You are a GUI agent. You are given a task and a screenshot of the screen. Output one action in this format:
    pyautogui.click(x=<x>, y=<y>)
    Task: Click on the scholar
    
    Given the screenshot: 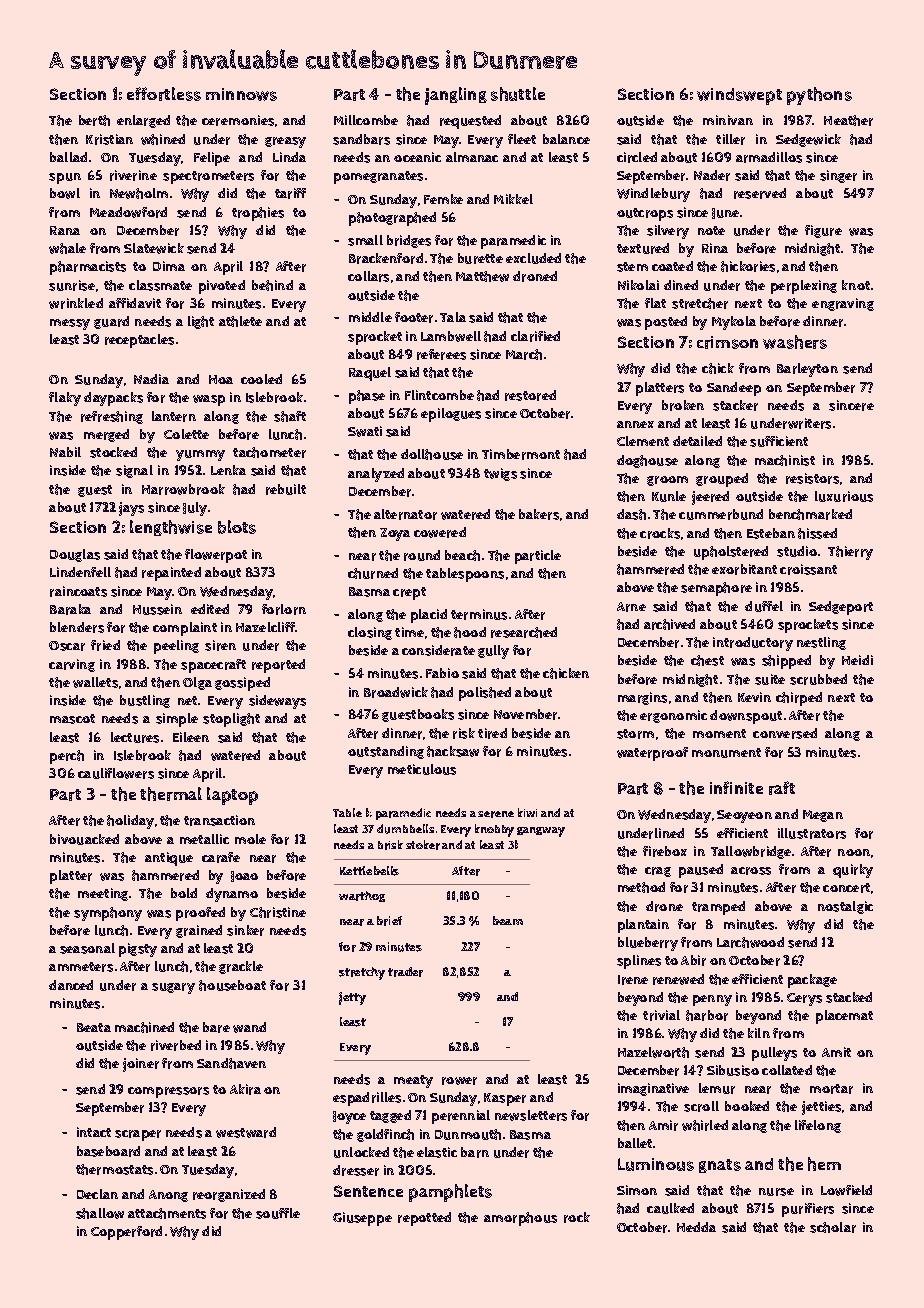 What is the action you would take?
    pyautogui.click(x=833, y=1227)
